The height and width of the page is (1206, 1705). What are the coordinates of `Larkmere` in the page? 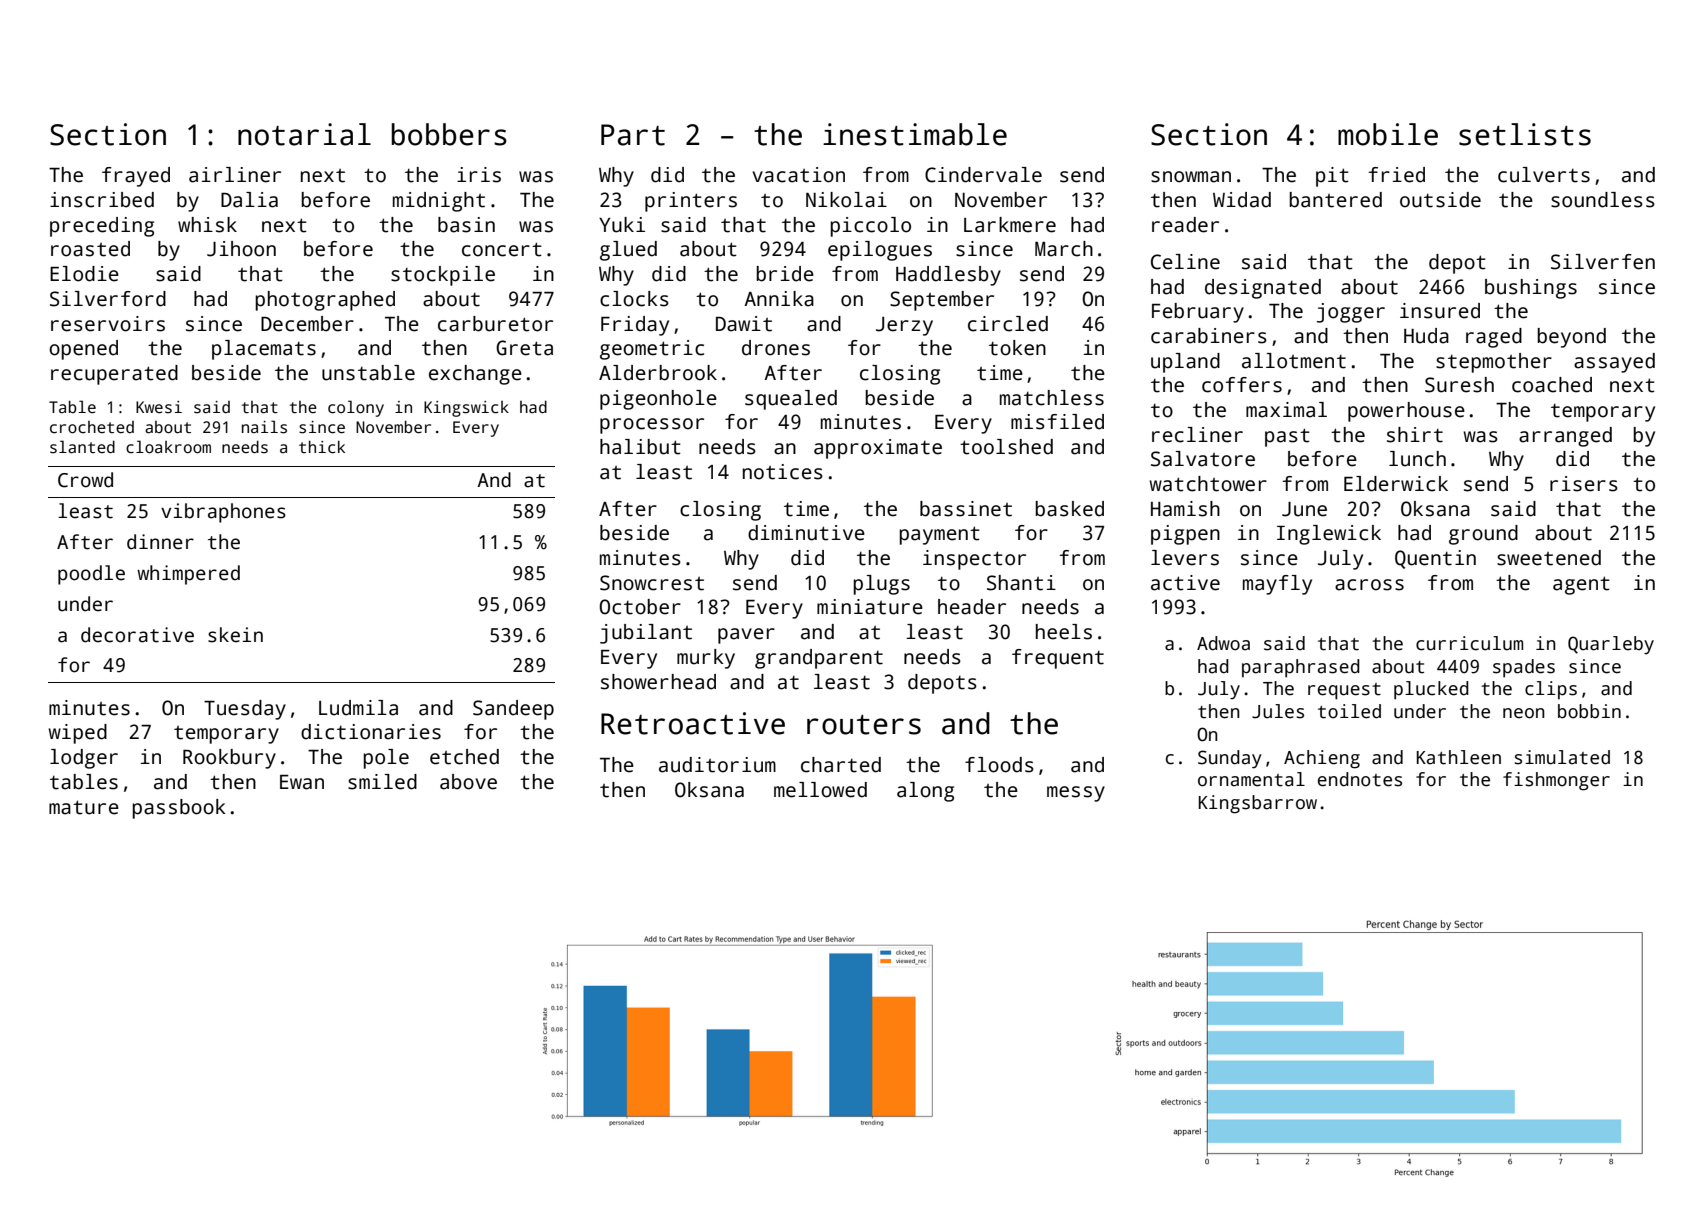 It's located at (1010, 225).
